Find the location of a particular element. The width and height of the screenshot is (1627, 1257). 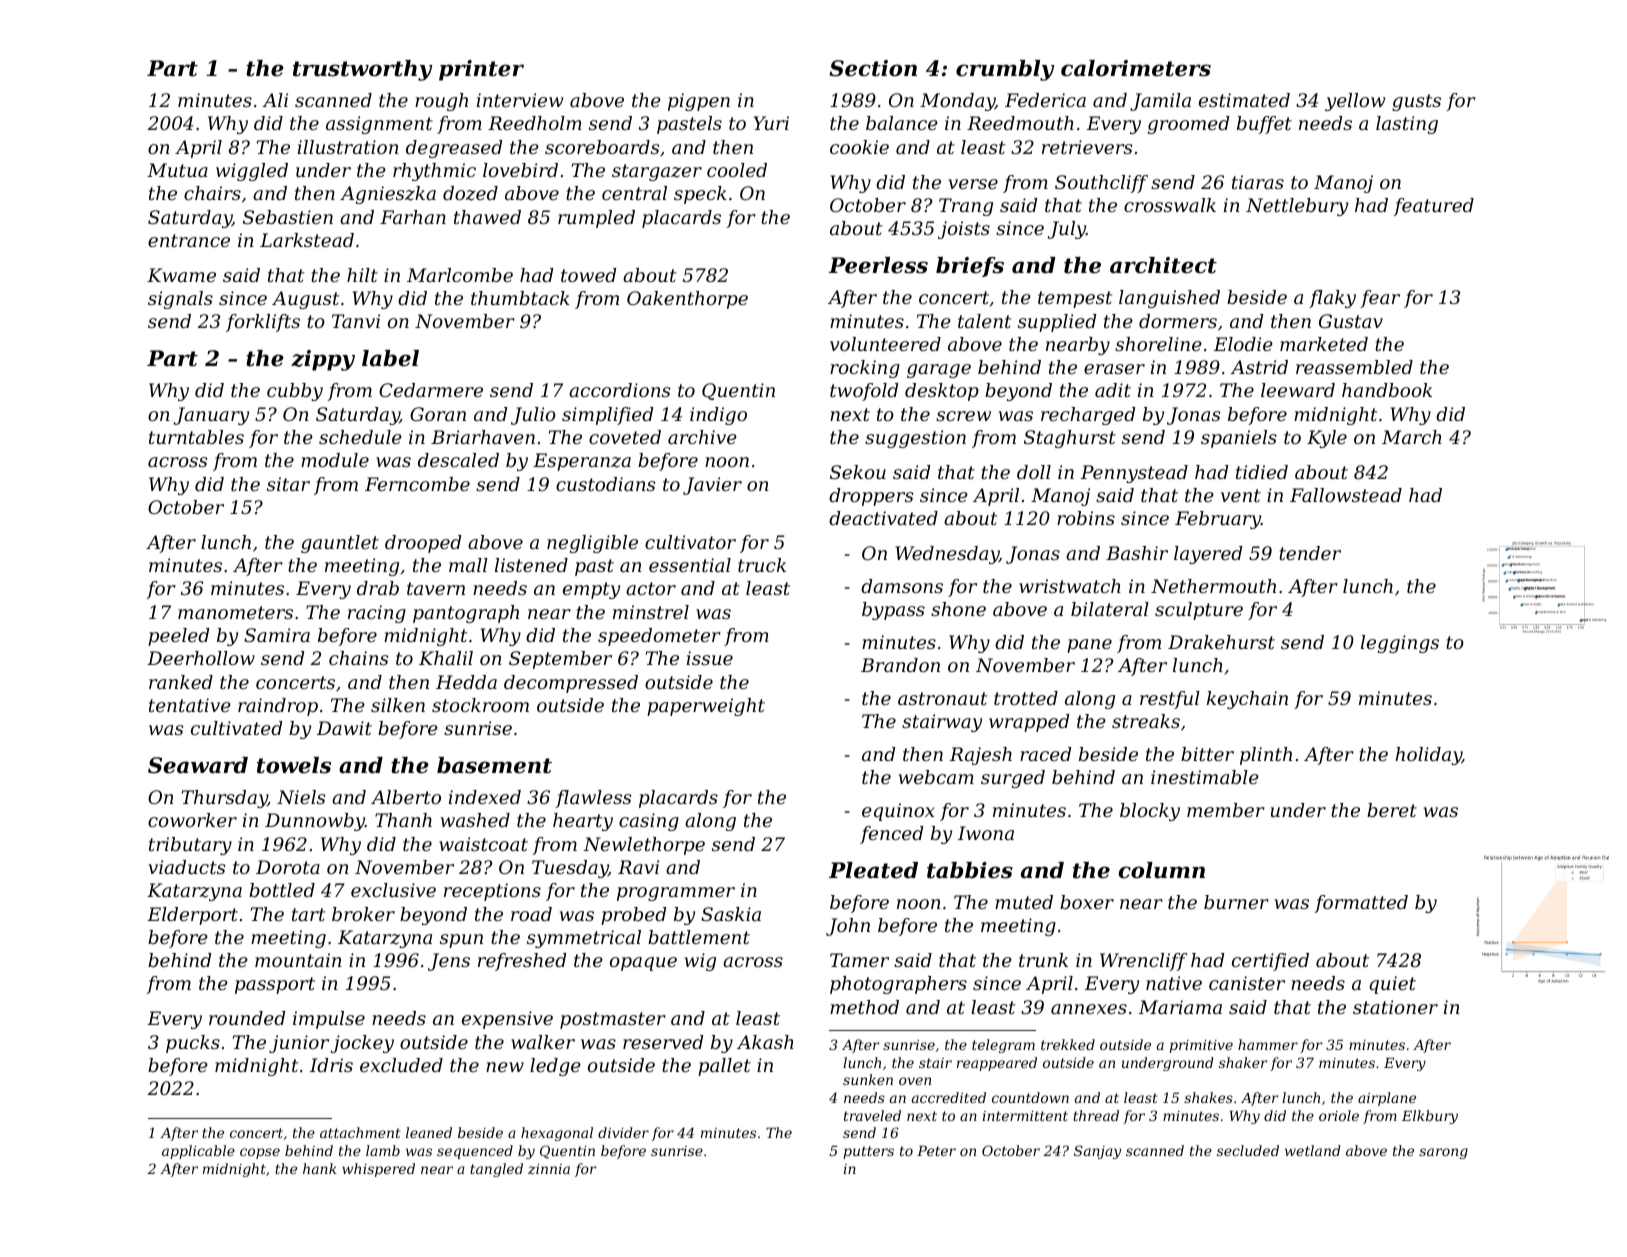

calorimeters is located at coordinates (1136, 68).
